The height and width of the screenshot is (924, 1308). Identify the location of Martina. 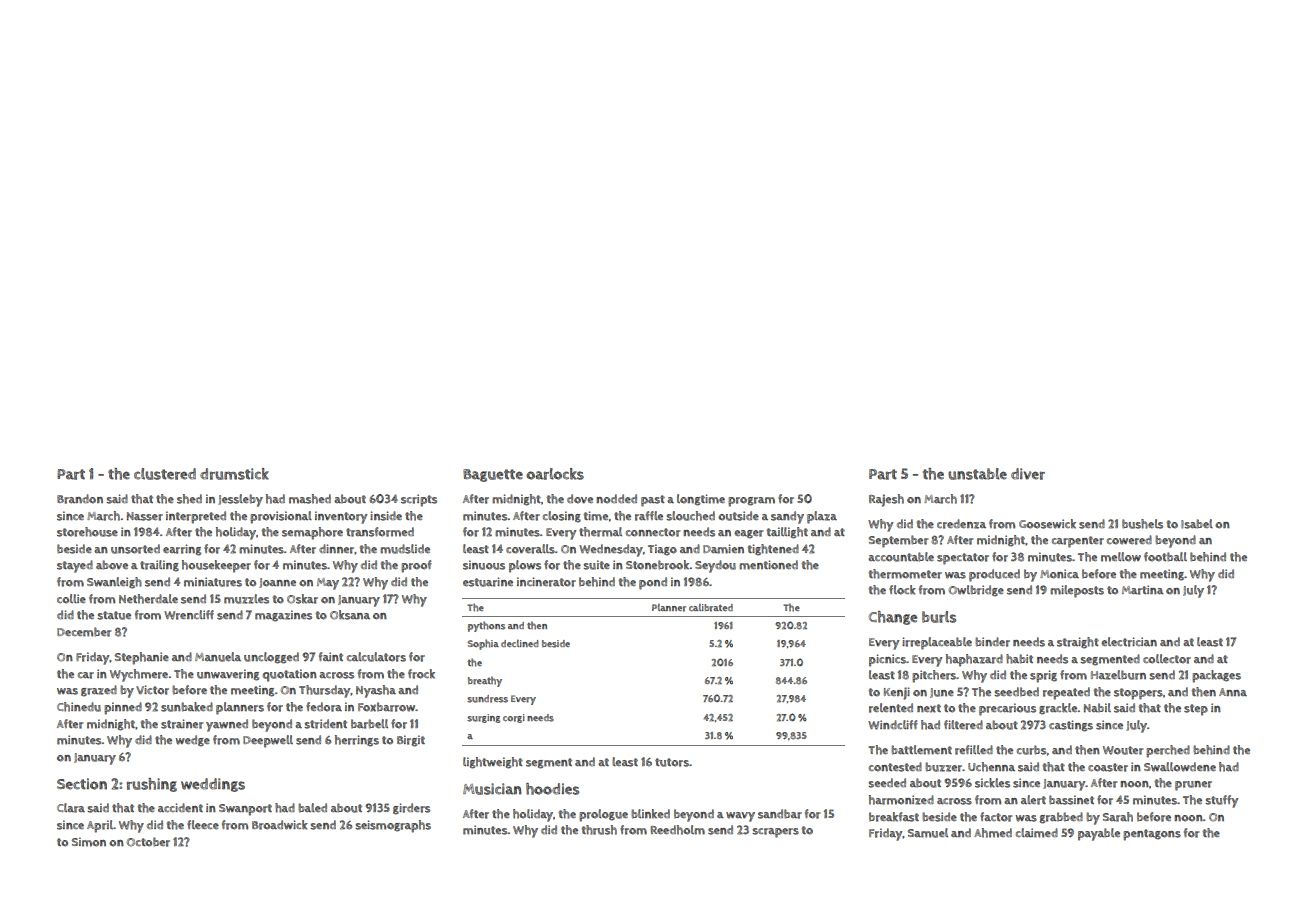
(1143, 590).
